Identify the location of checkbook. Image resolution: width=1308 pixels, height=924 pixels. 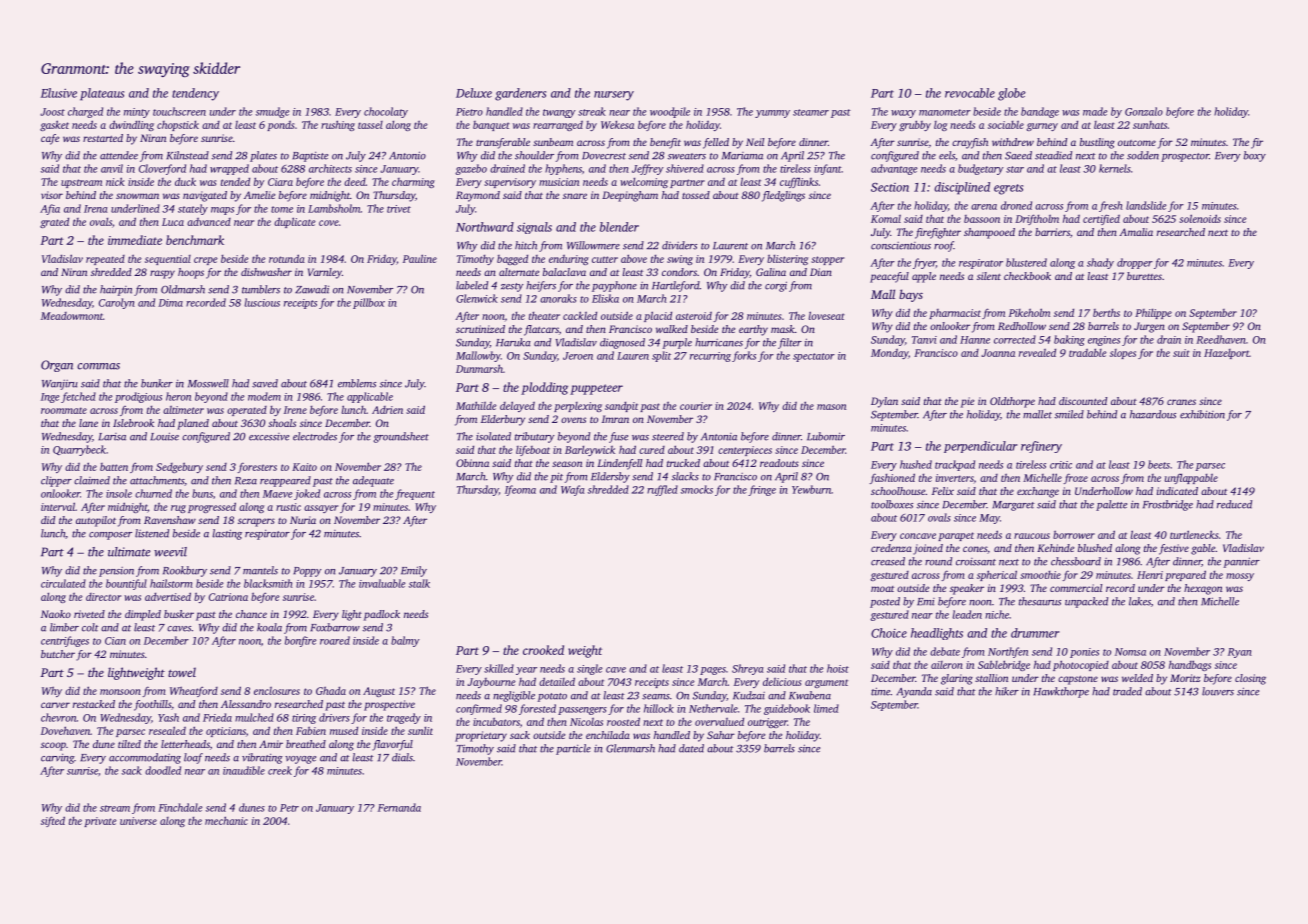
(1027, 276).
